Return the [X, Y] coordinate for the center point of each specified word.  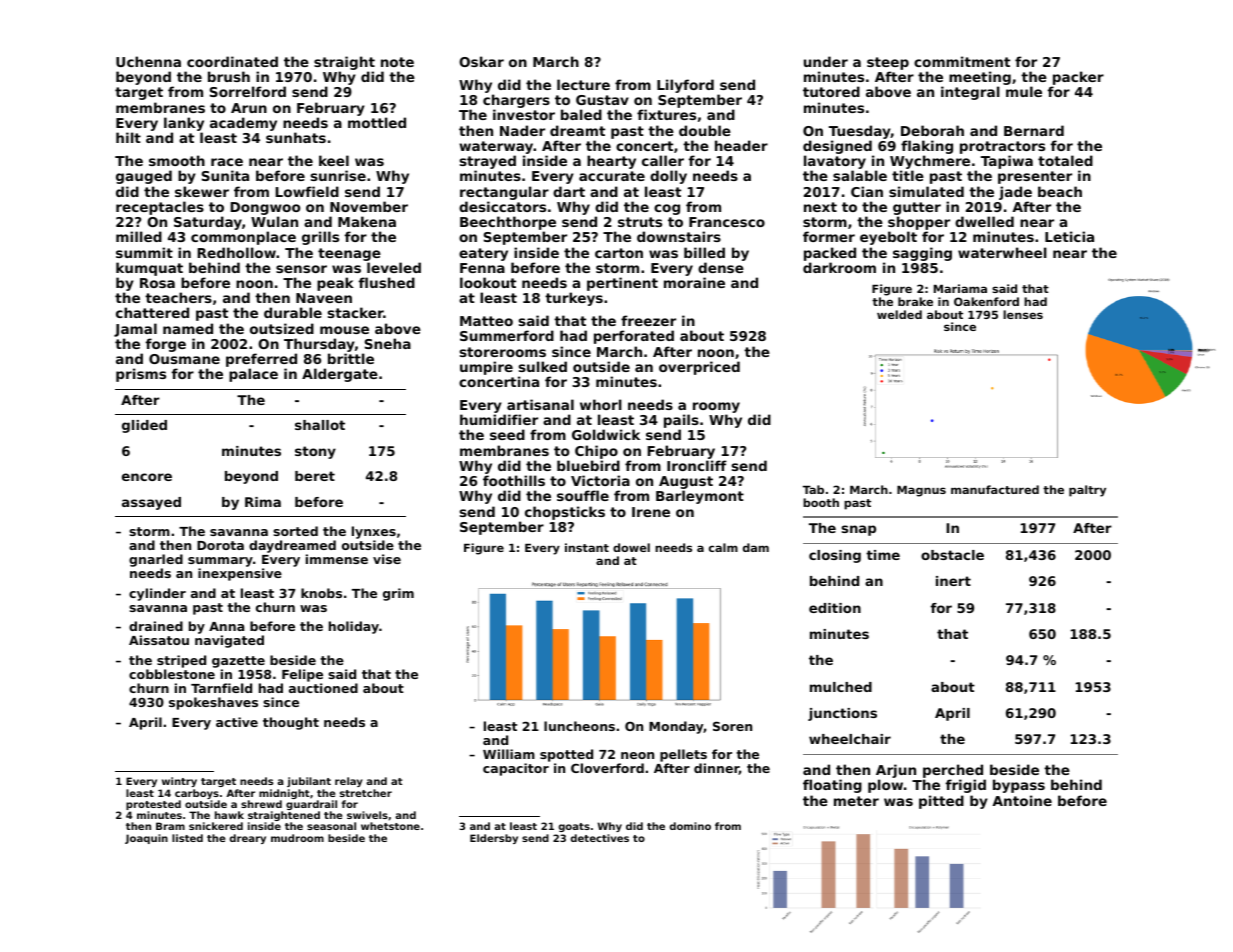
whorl [601, 404]
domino [690, 826]
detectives [599, 838]
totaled [1065, 160]
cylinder [157, 594]
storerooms [503, 352]
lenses [1023, 314]
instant [587, 547]
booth [821, 502]
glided [144, 426]
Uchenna [148, 61]
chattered [152, 312]
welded [899, 314]
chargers [516, 101]
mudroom [297, 838]
